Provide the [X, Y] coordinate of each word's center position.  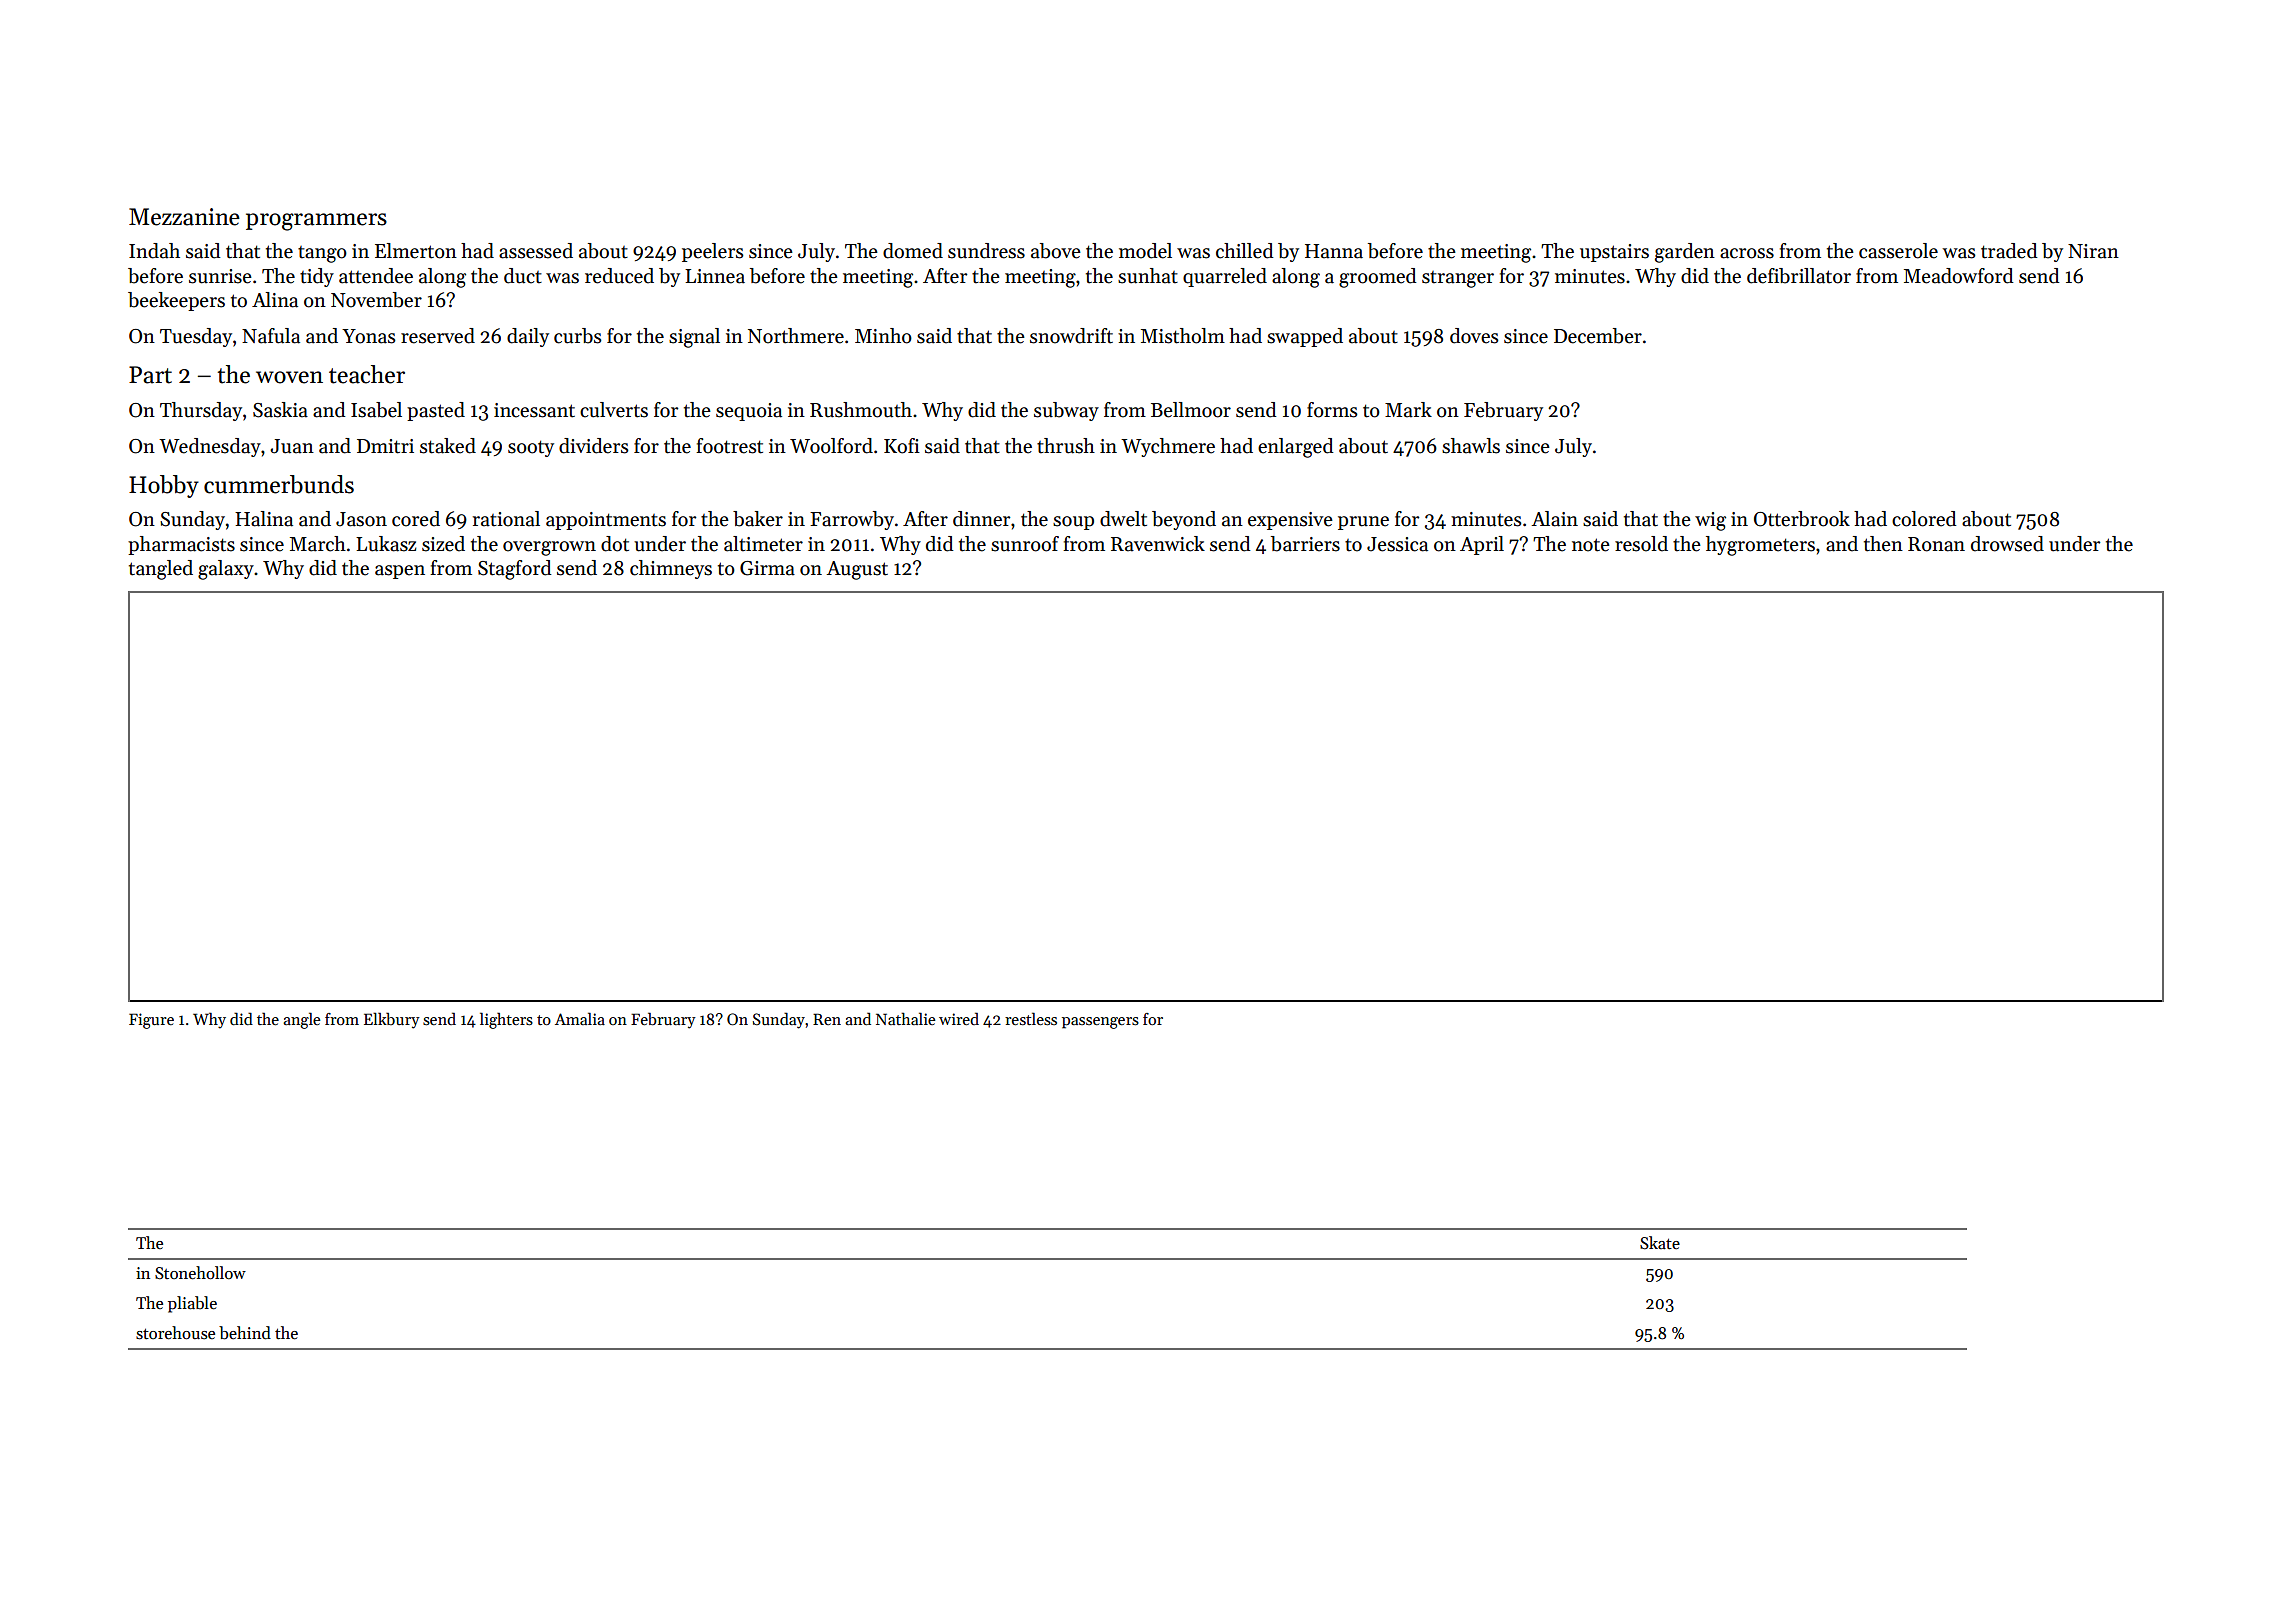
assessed [536, 251]
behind [245, 1333]
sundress [986, 251]
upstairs [1614, 253]
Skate [1660, 1243]
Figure [151, 1021]
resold [1641, 544]
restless [1031, 1019]
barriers [1305, 544]
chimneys [671, 569]
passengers [1100, 1023]
